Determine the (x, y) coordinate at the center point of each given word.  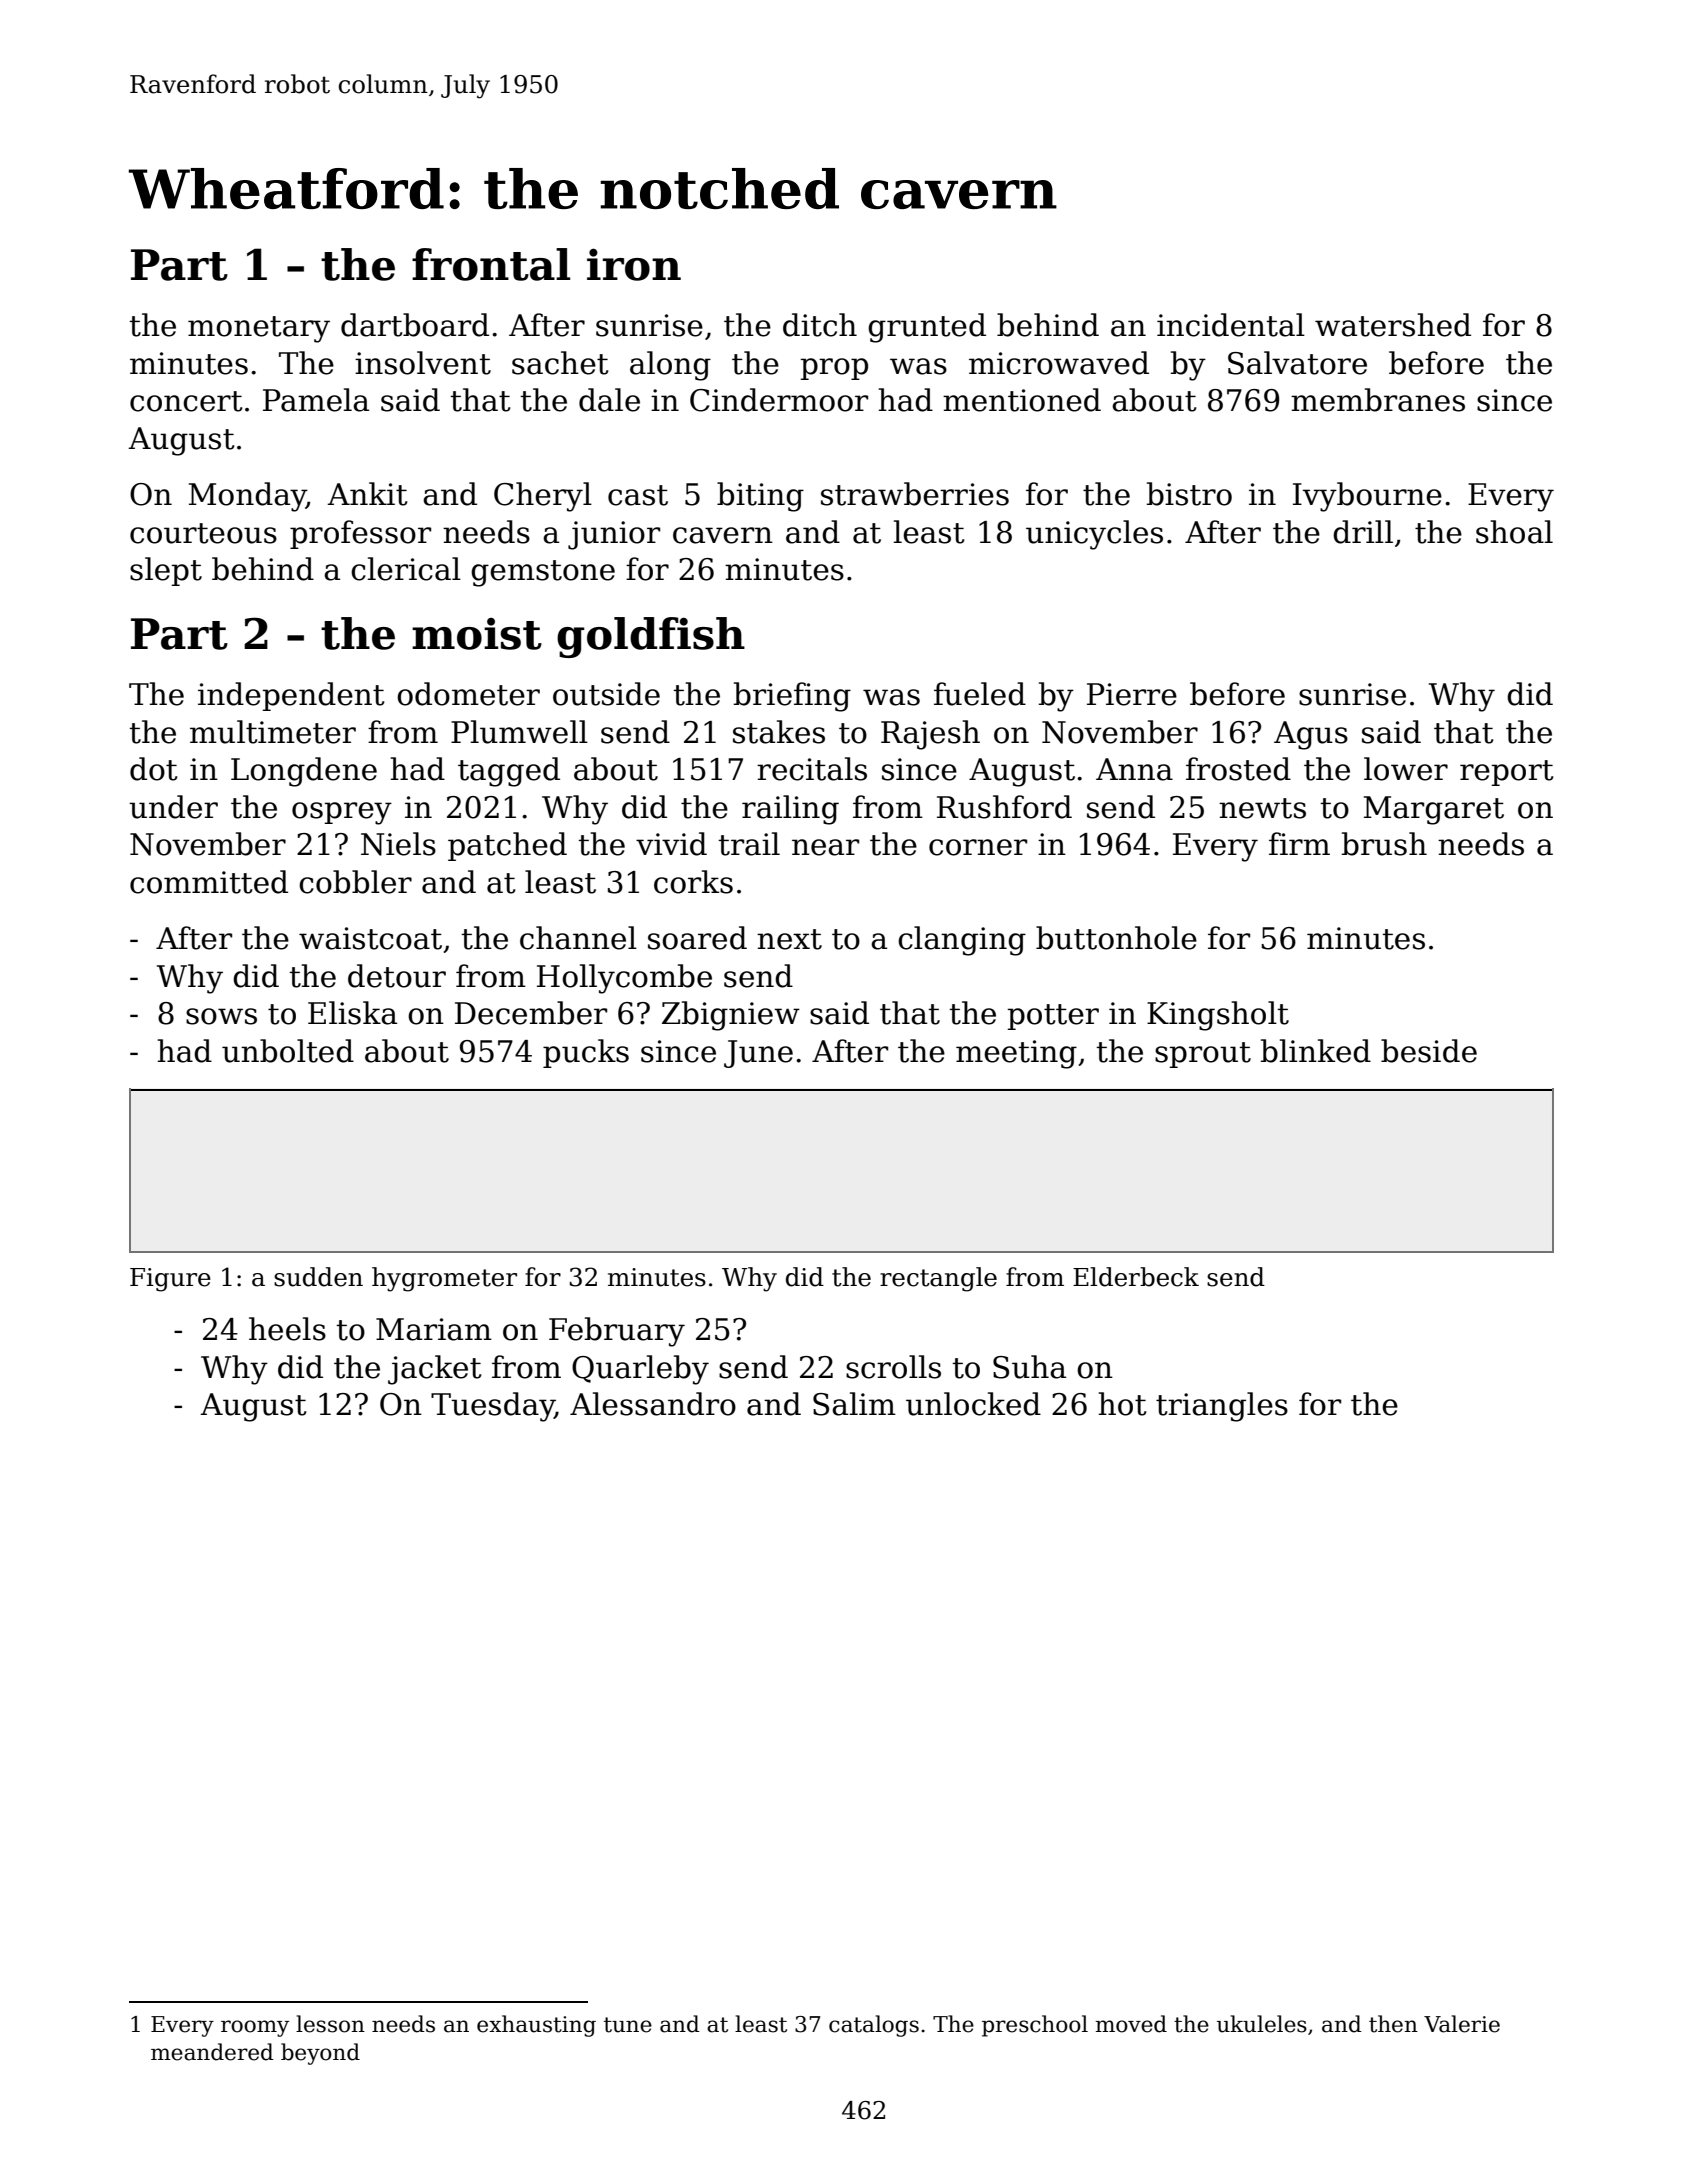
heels (287, 1329)
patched (507, 846)
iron (634, 264)
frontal (491, 264)
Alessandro (653, 1404)
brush (1384, 844)
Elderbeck (1136, 1277)
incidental (1231, 325)
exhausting (536, 2026)
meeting (1016, 1054)
